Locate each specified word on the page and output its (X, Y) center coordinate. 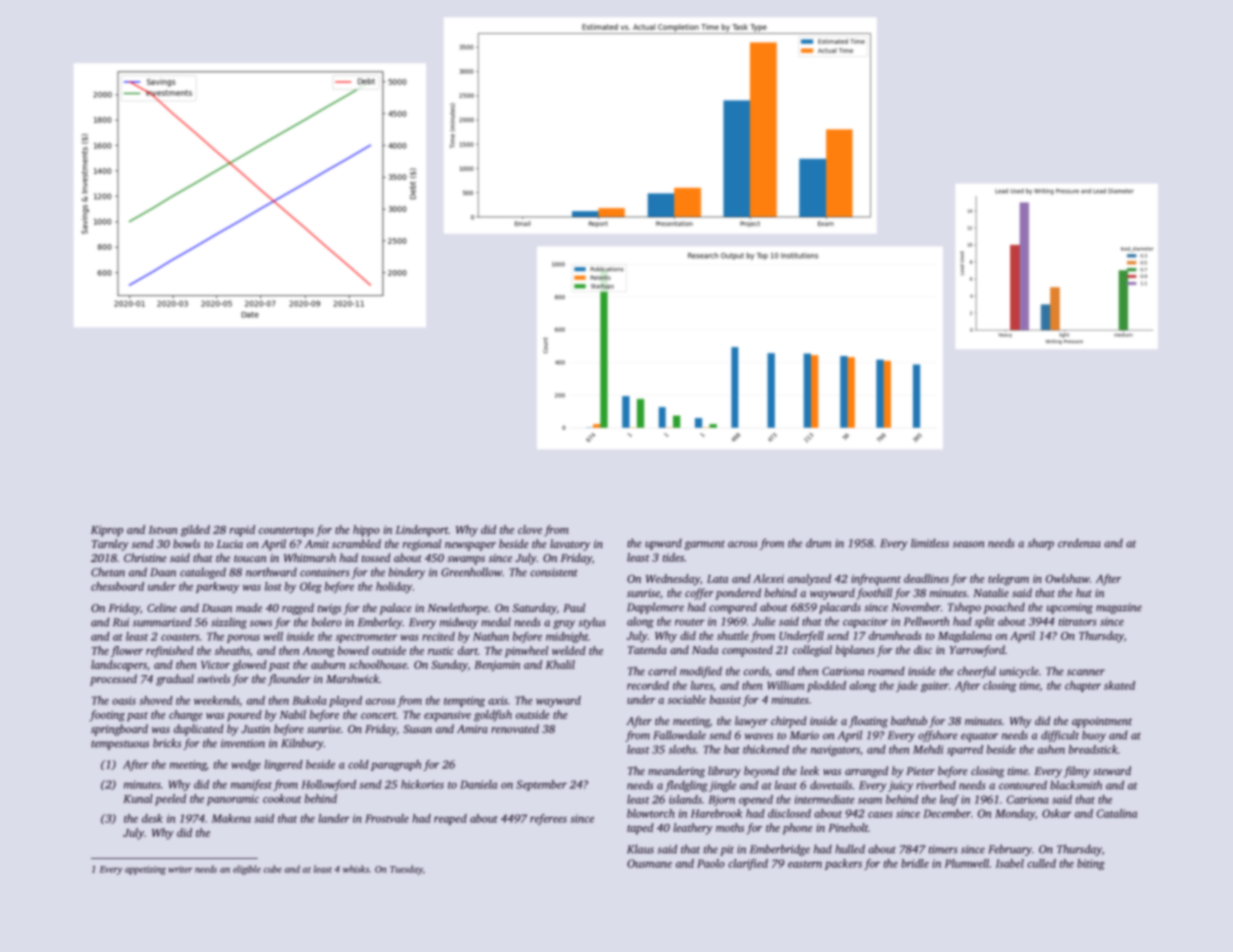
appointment (1102, 722)
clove (530, 529)
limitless (930, 543)
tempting (464, 701)
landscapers (119, 666)
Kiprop (107, 531)
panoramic (233, 800)
